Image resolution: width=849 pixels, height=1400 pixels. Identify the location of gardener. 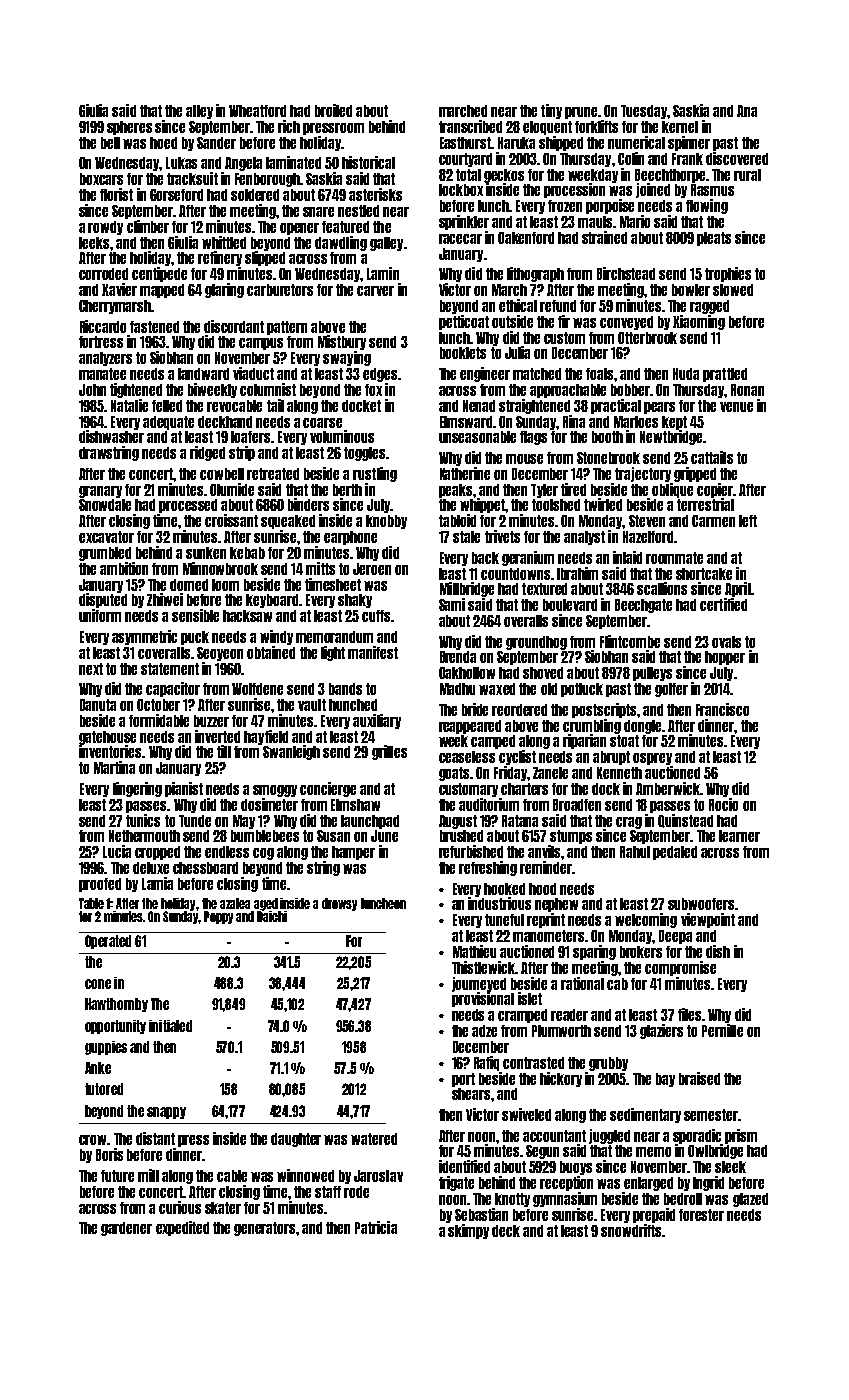
(126, 1229).
